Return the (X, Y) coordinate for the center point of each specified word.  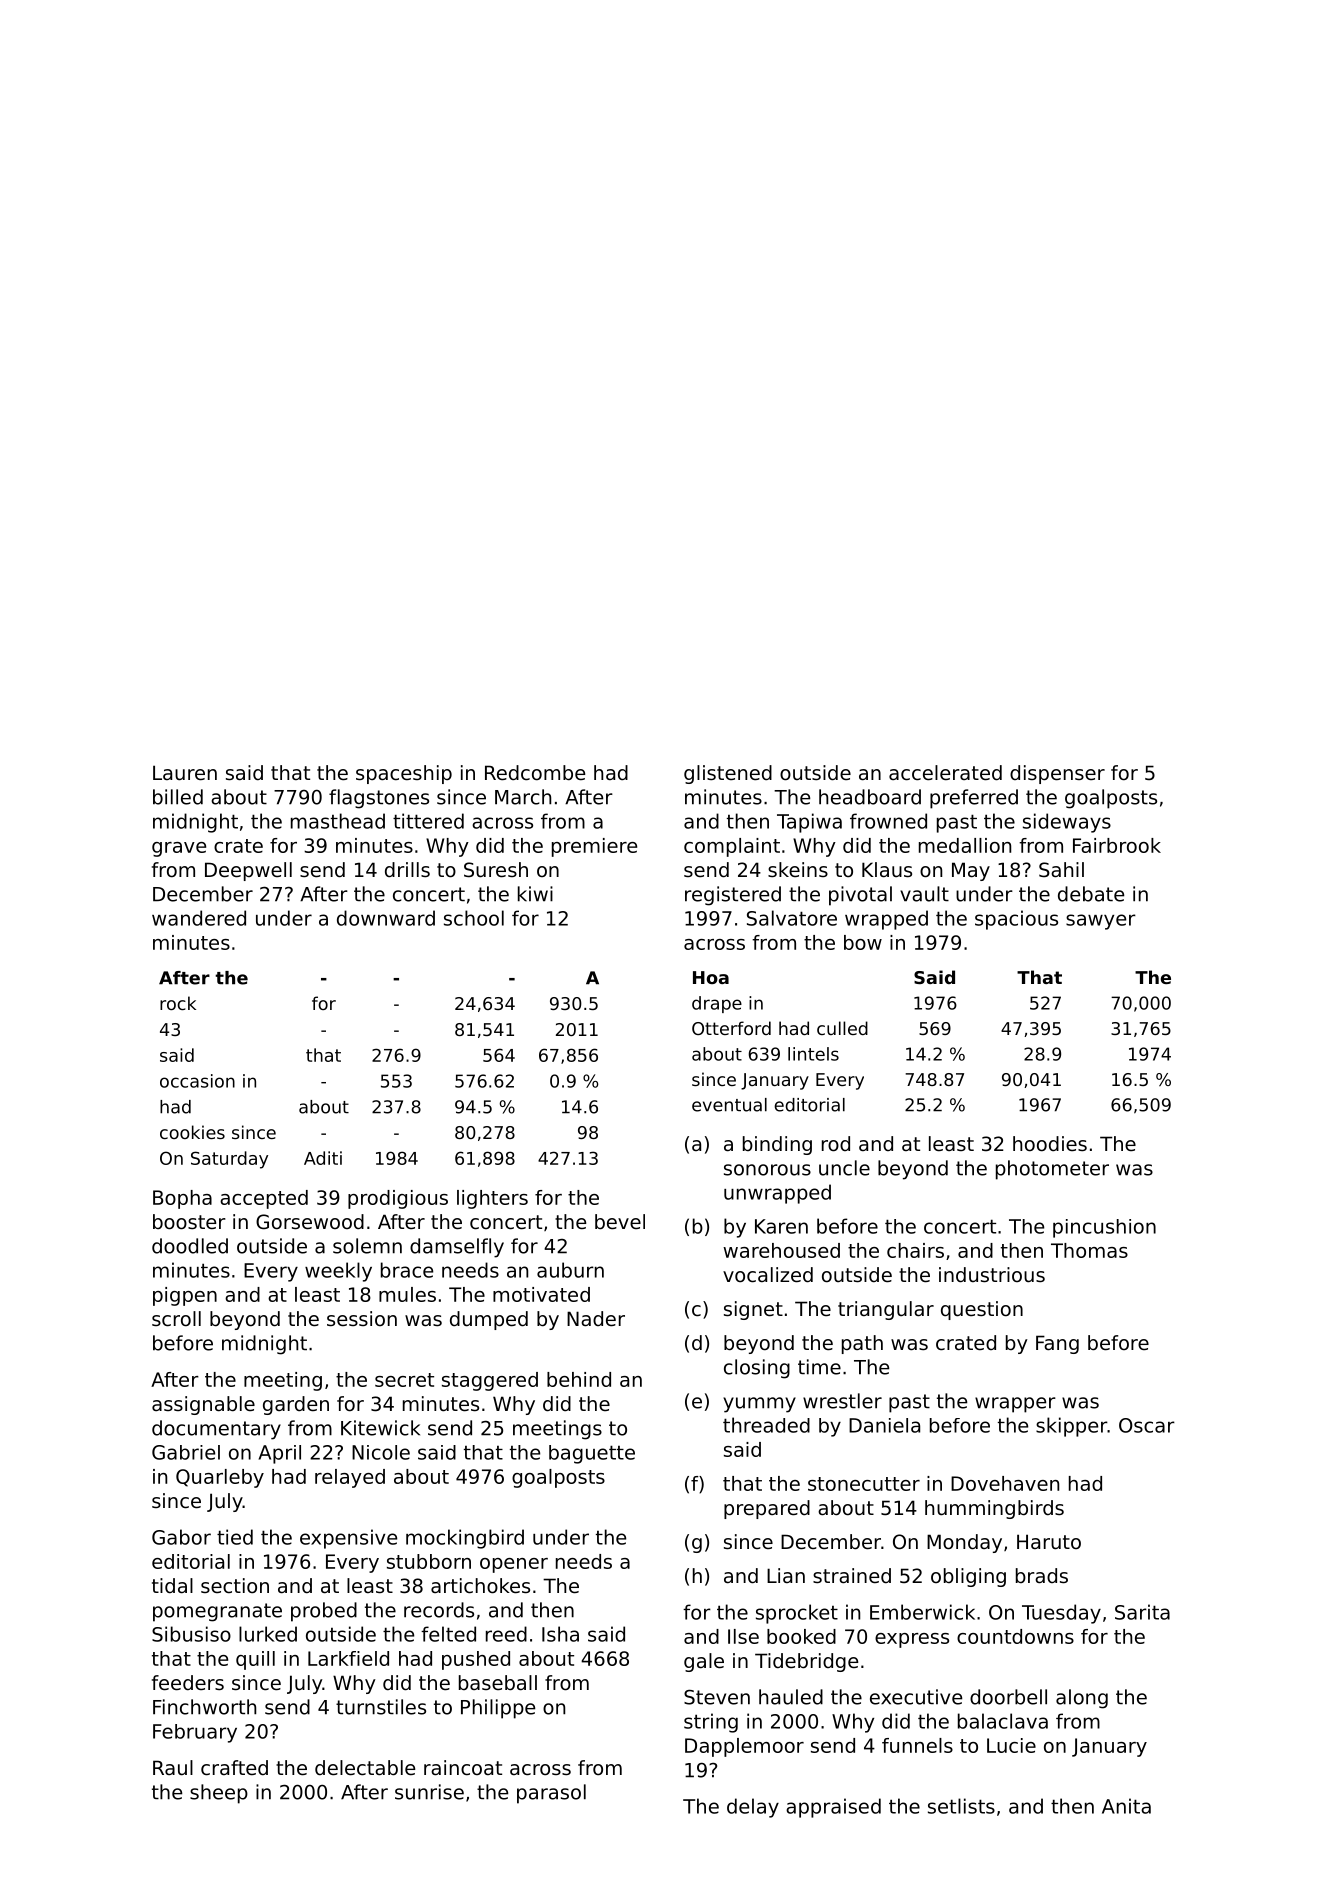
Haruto (1049, 1542)
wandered (199, 918)
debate (1091, 894)
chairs (915, 1250)
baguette (592, 1454)
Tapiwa (809, 823)
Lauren (185, 773)
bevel (620, 1222)
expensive (348, 1539)
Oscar (1147, 1425)
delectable (365, 1768)
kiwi (535, 894)
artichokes (480, 1586)
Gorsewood (310, 1222)
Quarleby (220, 1478)
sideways (1067, 823)
